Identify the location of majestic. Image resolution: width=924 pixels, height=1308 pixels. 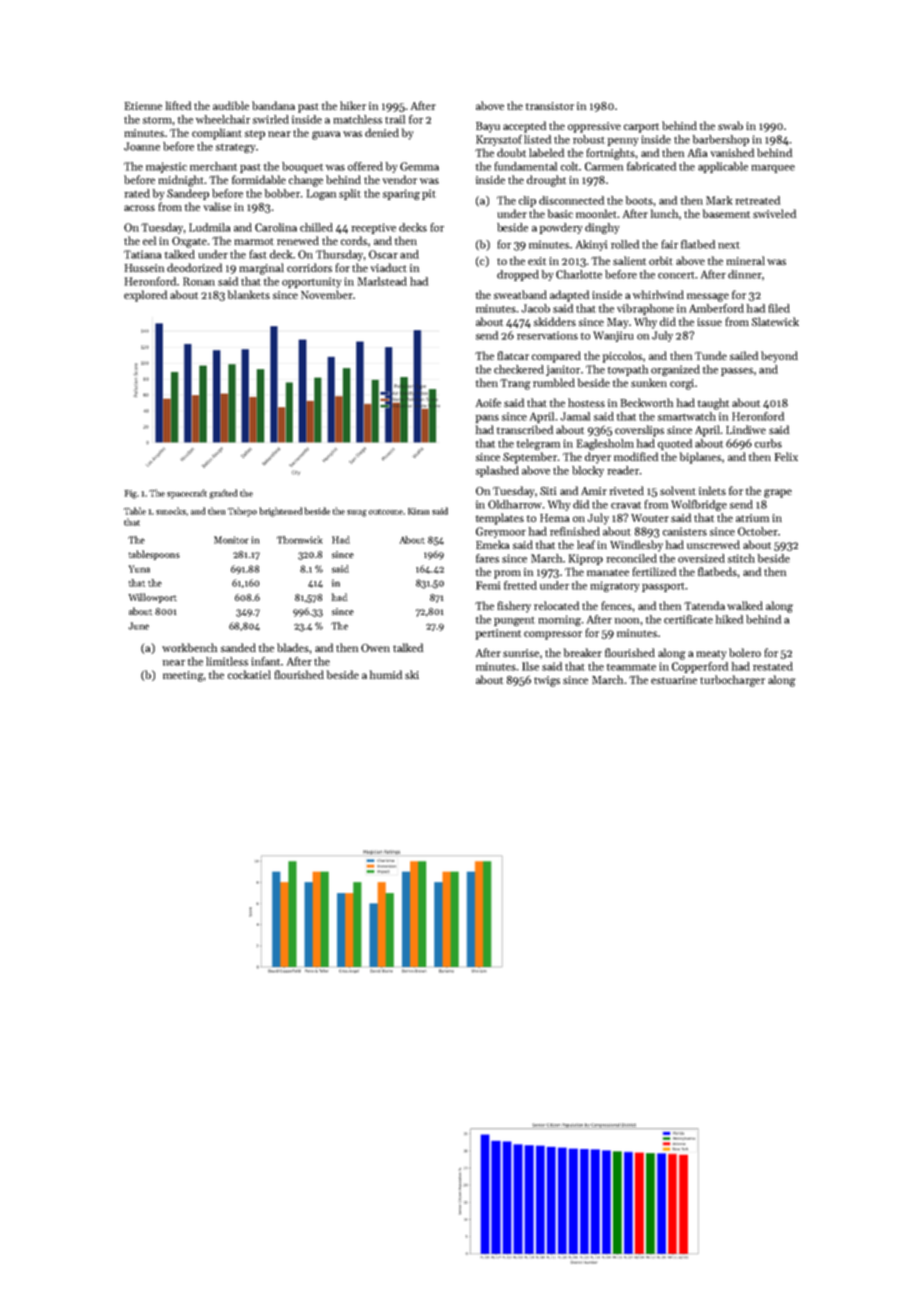
(166, 167).
